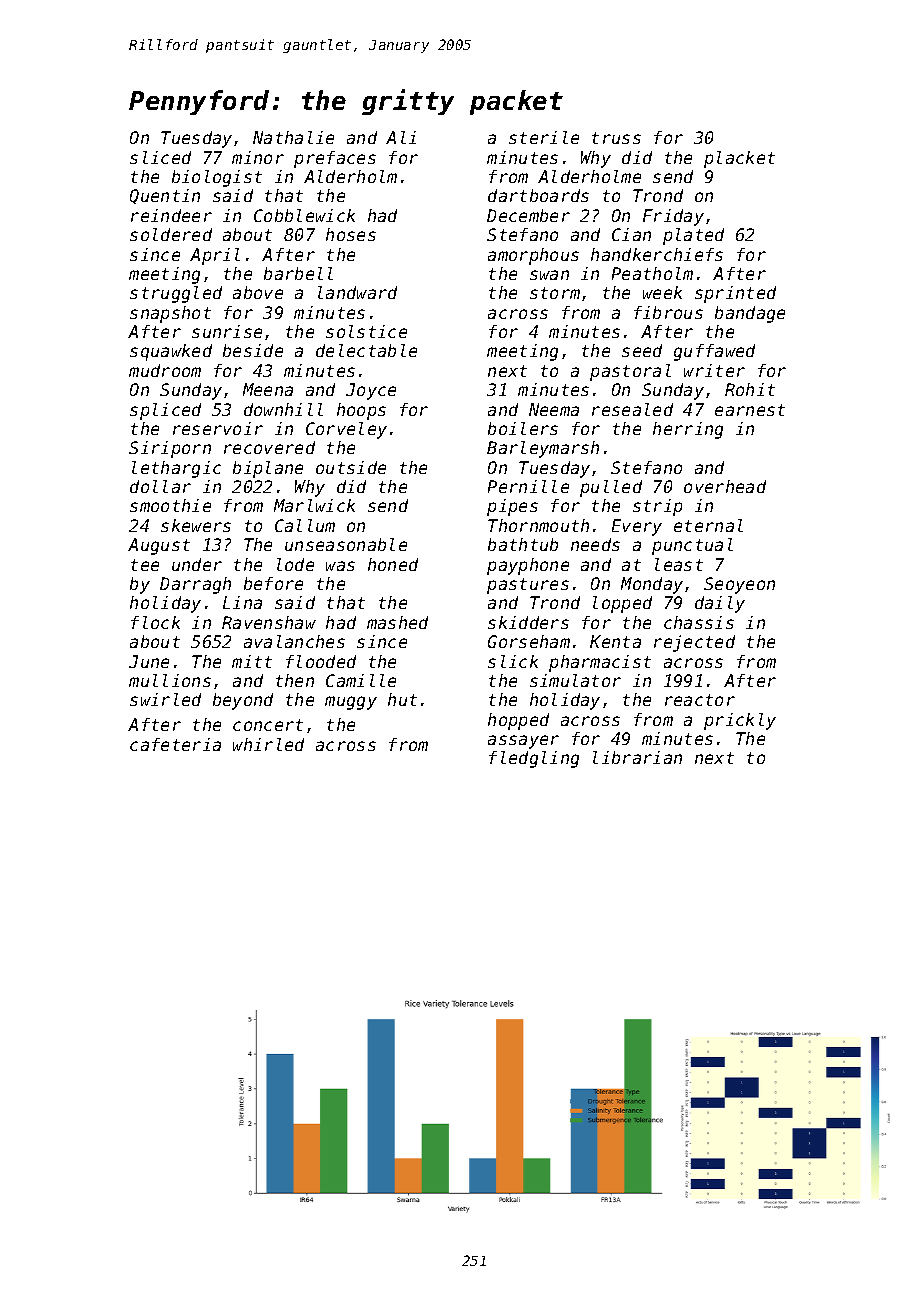  I want to click on cafeteria, so click(175, 744).
